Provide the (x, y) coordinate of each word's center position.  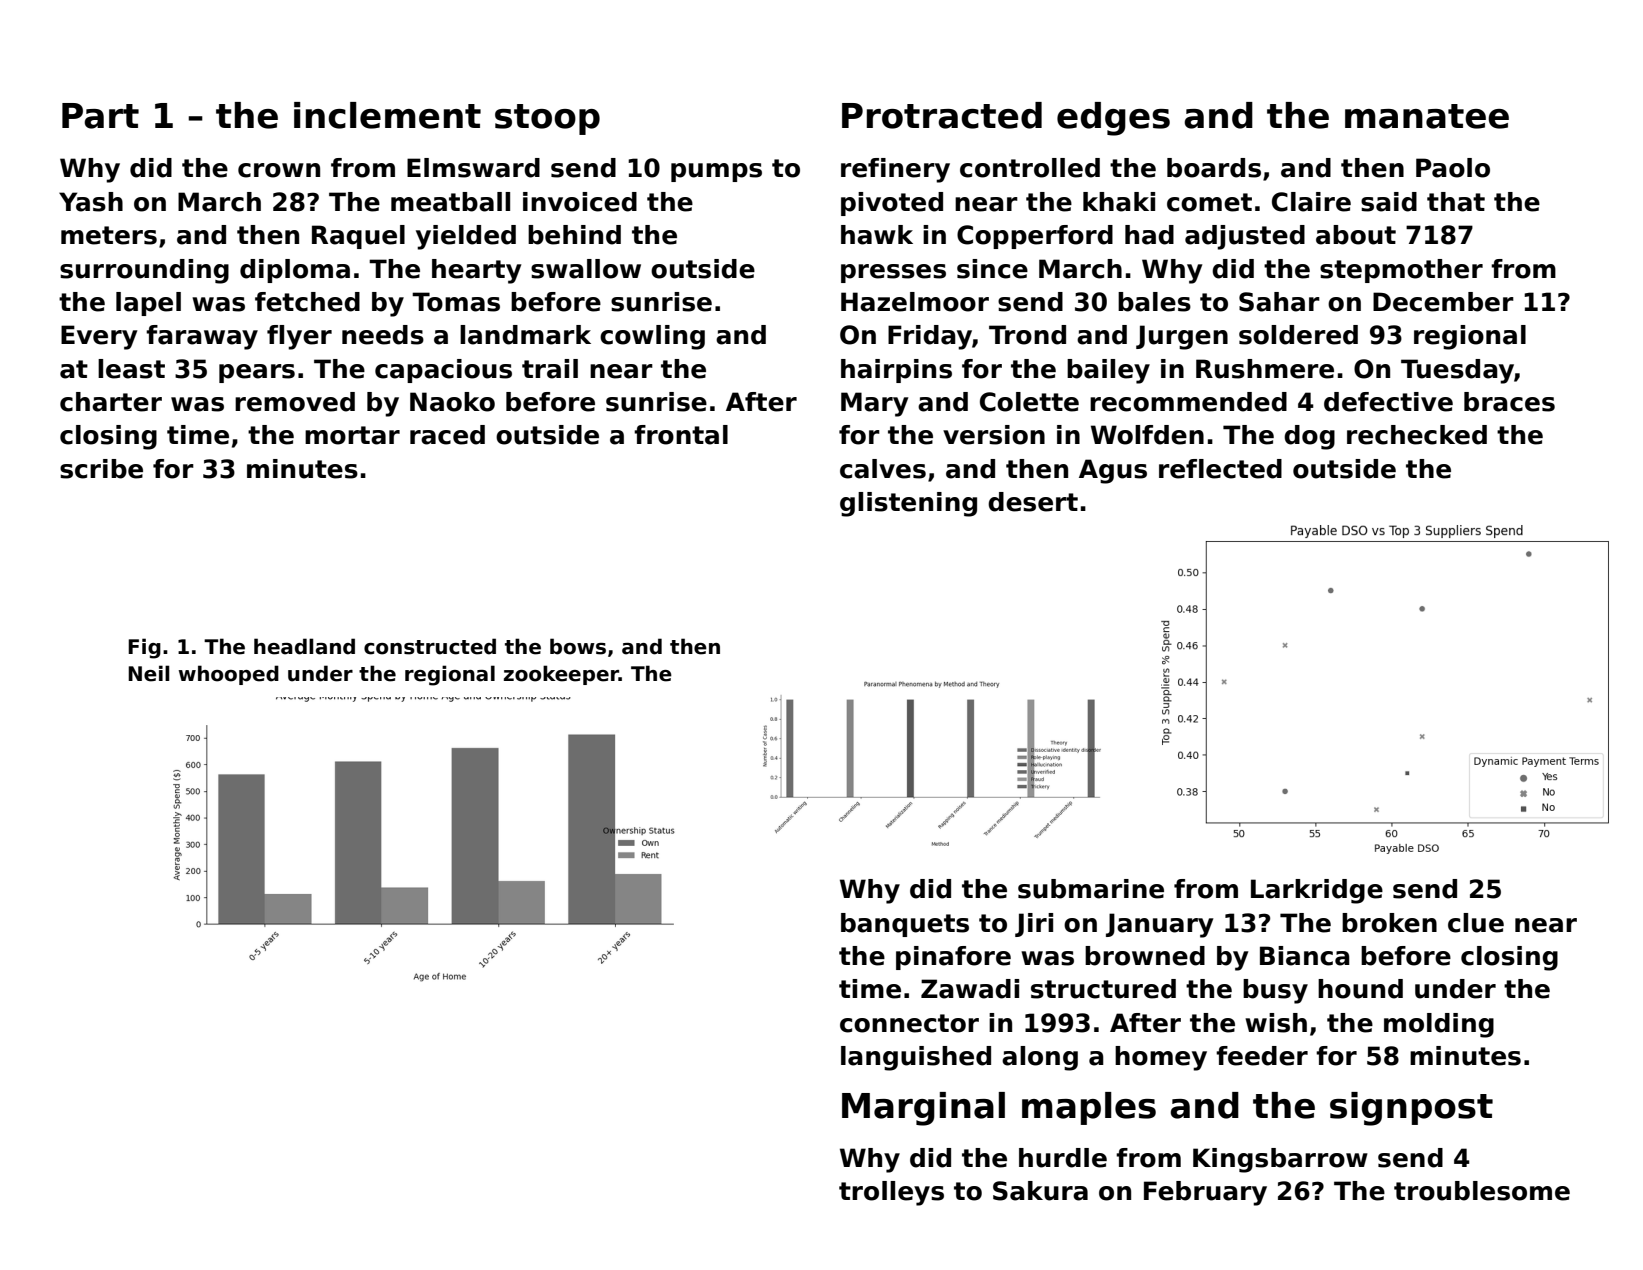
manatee (1427, 116)
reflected (1220, 469)
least (131, 369)
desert (1033, 502)
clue (1476, 923)
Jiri (1034, 925)
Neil (148, 673)
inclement (387, 115)
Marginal (923, 1109)
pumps (716, 172)
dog (1309, 437)
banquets (905, 925)
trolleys (891, 1193)
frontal (681, 435)
